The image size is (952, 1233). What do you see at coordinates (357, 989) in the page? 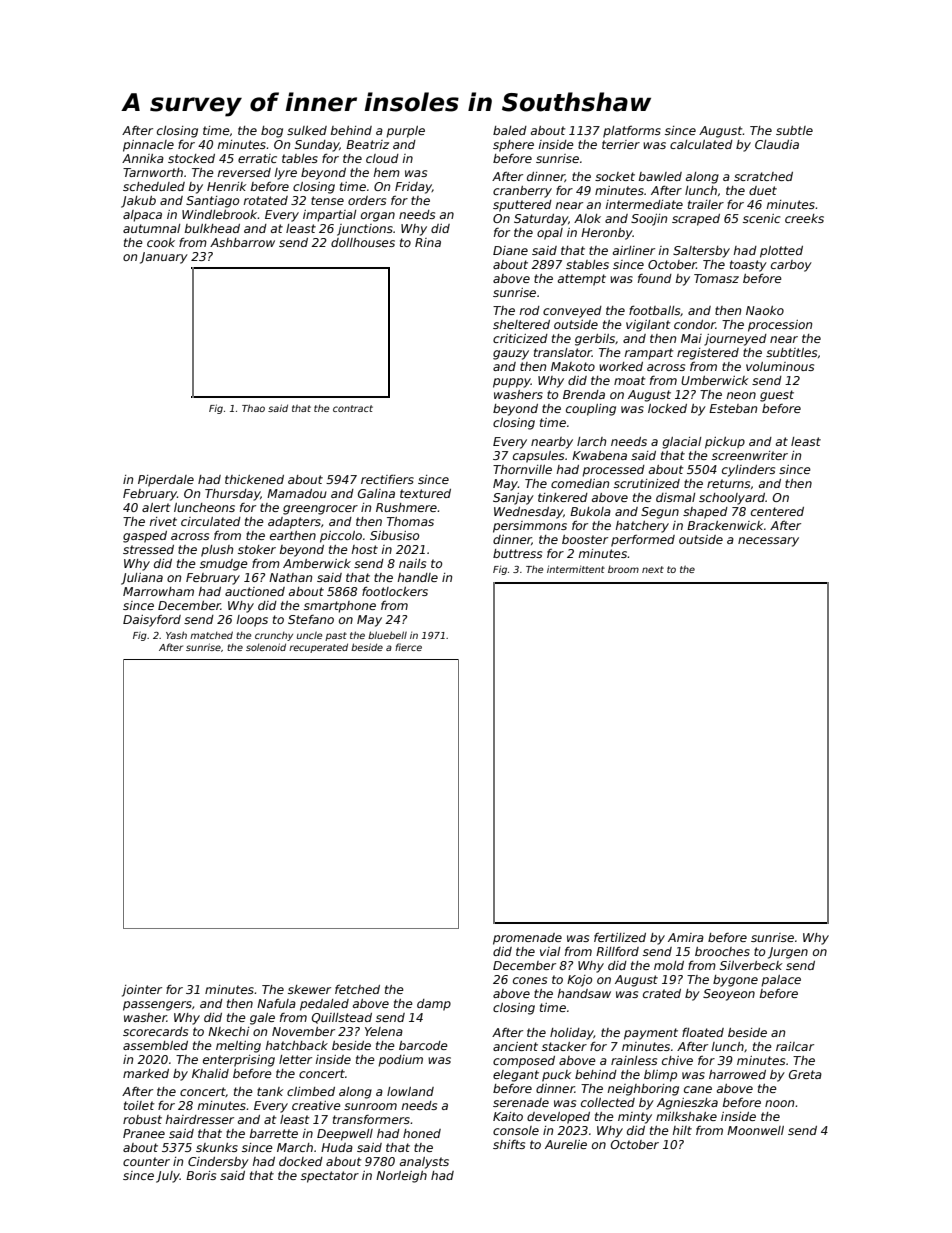
I see `fetched` at bounding box center [357, 989].
